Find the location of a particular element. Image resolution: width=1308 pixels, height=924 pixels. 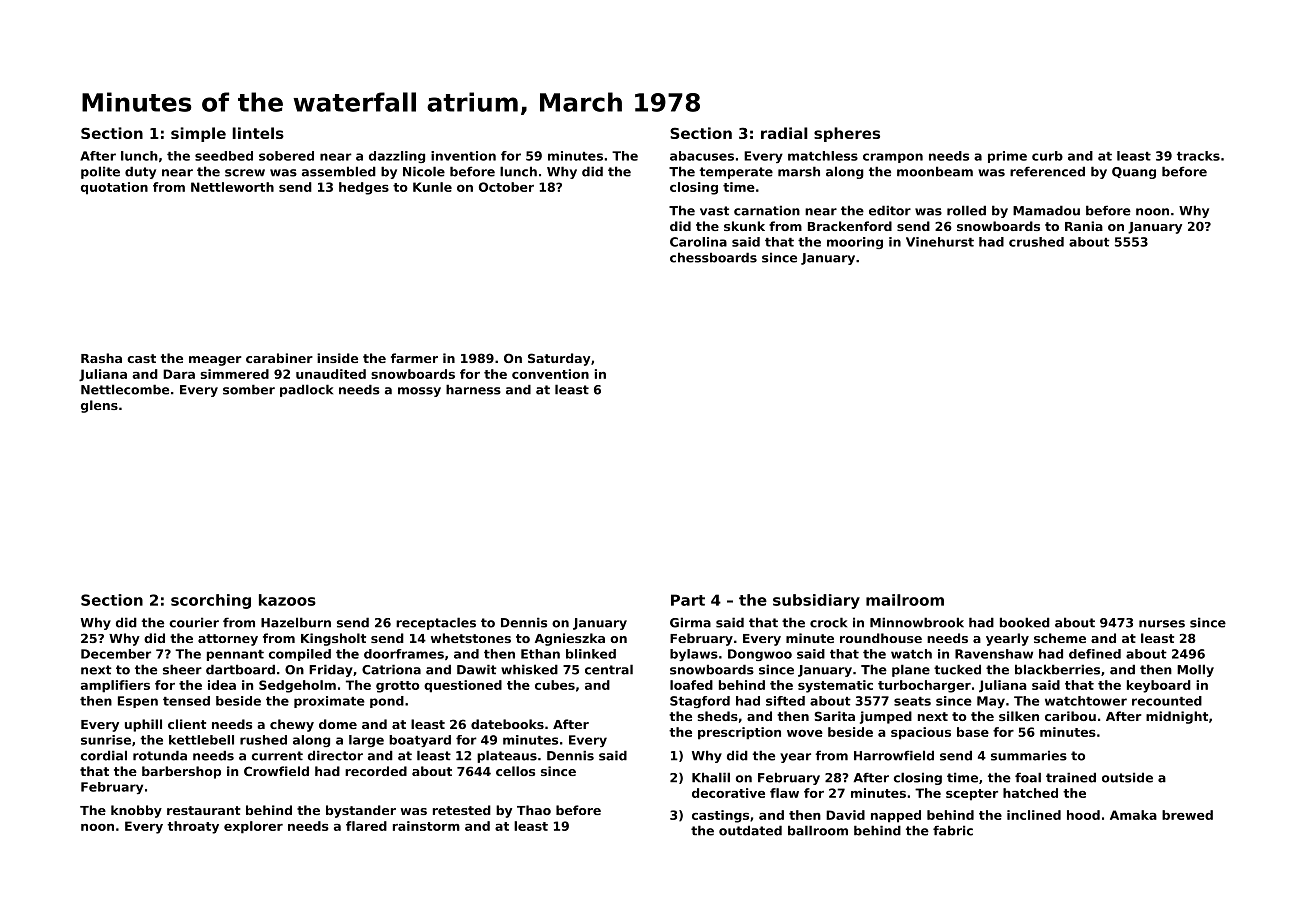

convention is located at coordinates (550, 374).
